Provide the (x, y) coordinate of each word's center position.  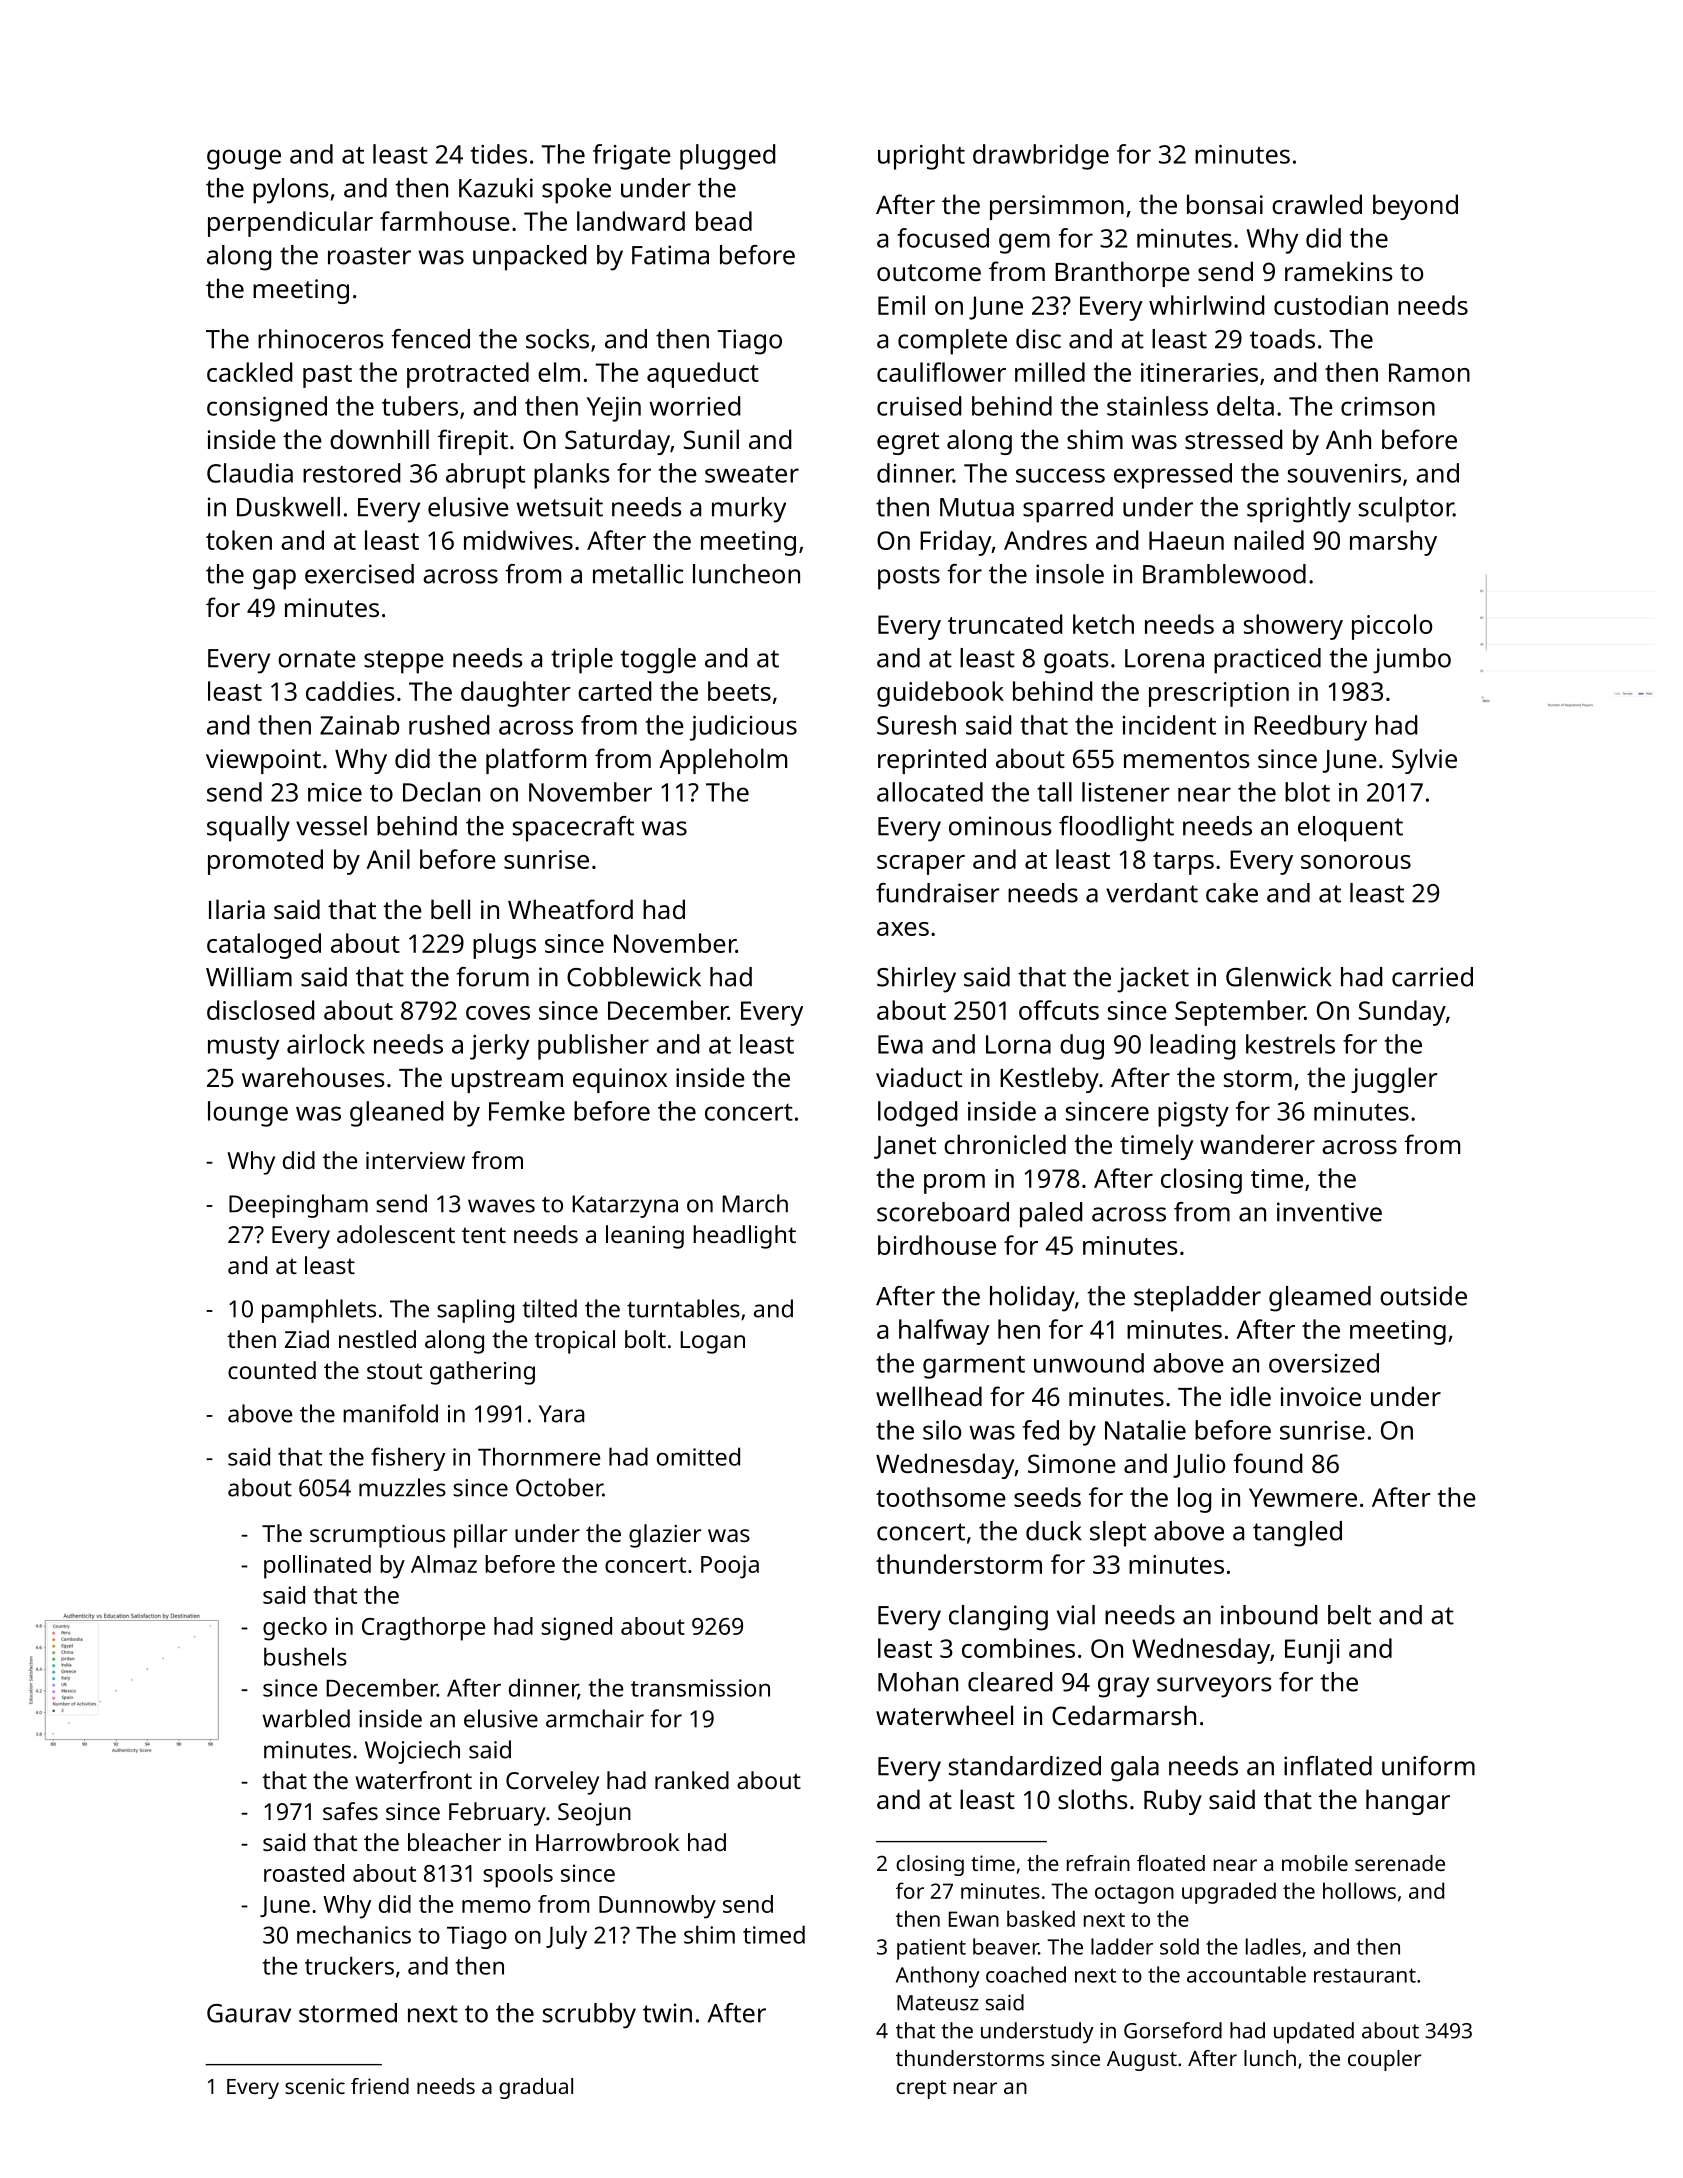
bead (724, 221)
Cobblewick (634, 977)
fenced (430, 339)
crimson (1388, 406)
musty (243, 1048)
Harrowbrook (607, 1842)
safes (350, 1811)
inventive (1329, 1212)
